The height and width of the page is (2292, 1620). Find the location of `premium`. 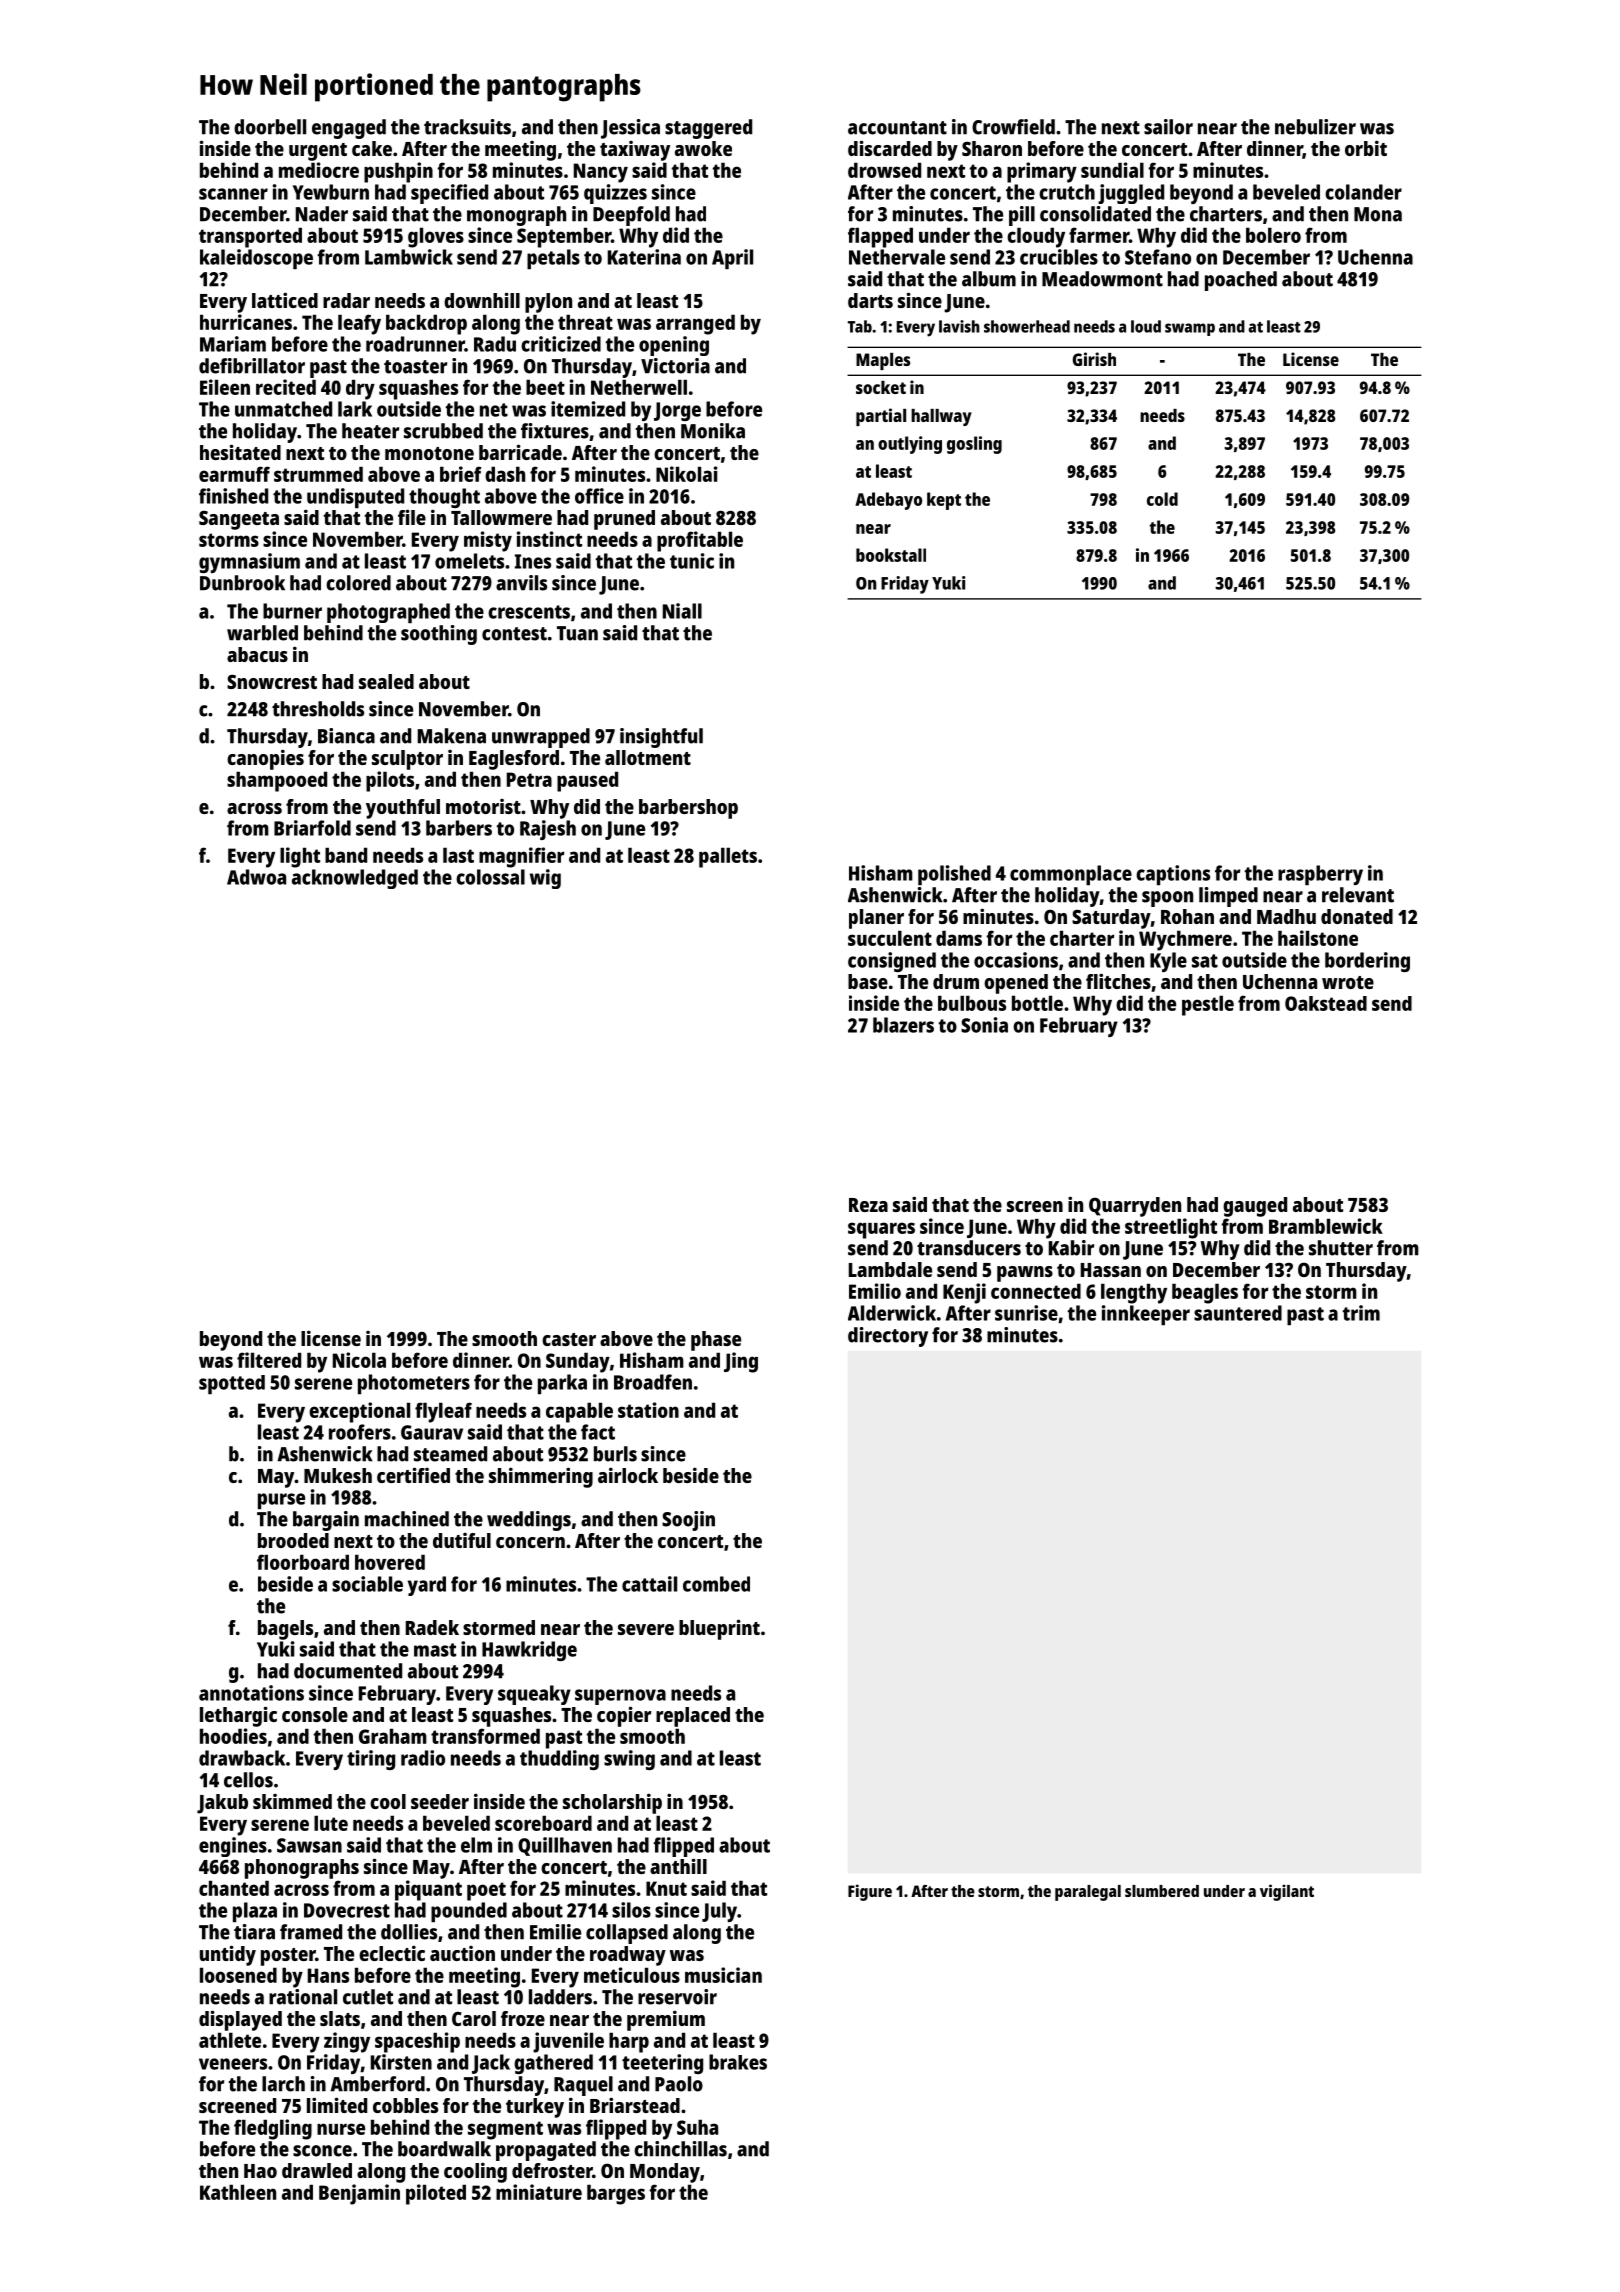

premium is located at coordinates (666, 2020).
